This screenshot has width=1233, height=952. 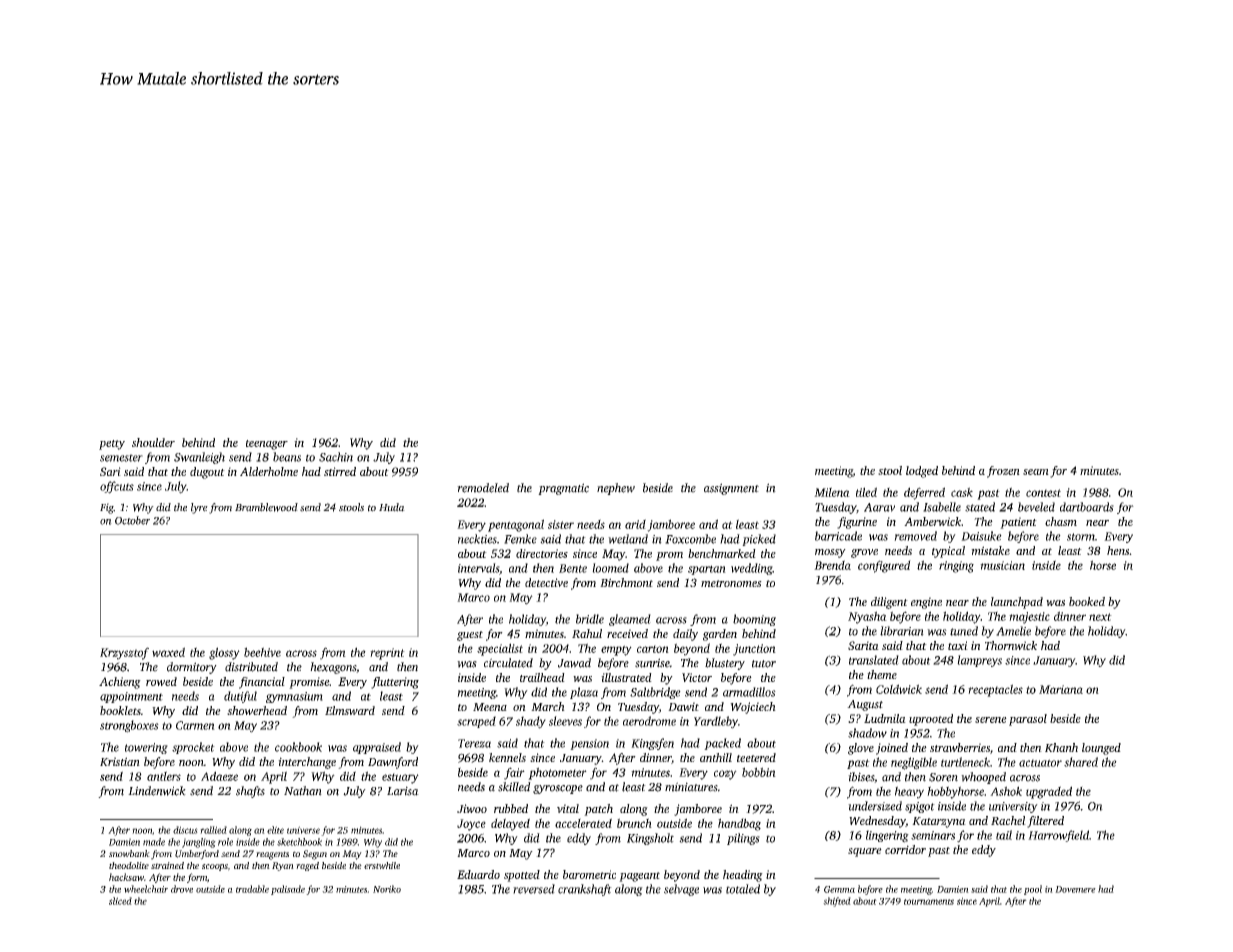 What do you see at coordinates (257, 710) in the screenshot?
I see `showerhead` at bounding box center [257, 710].
